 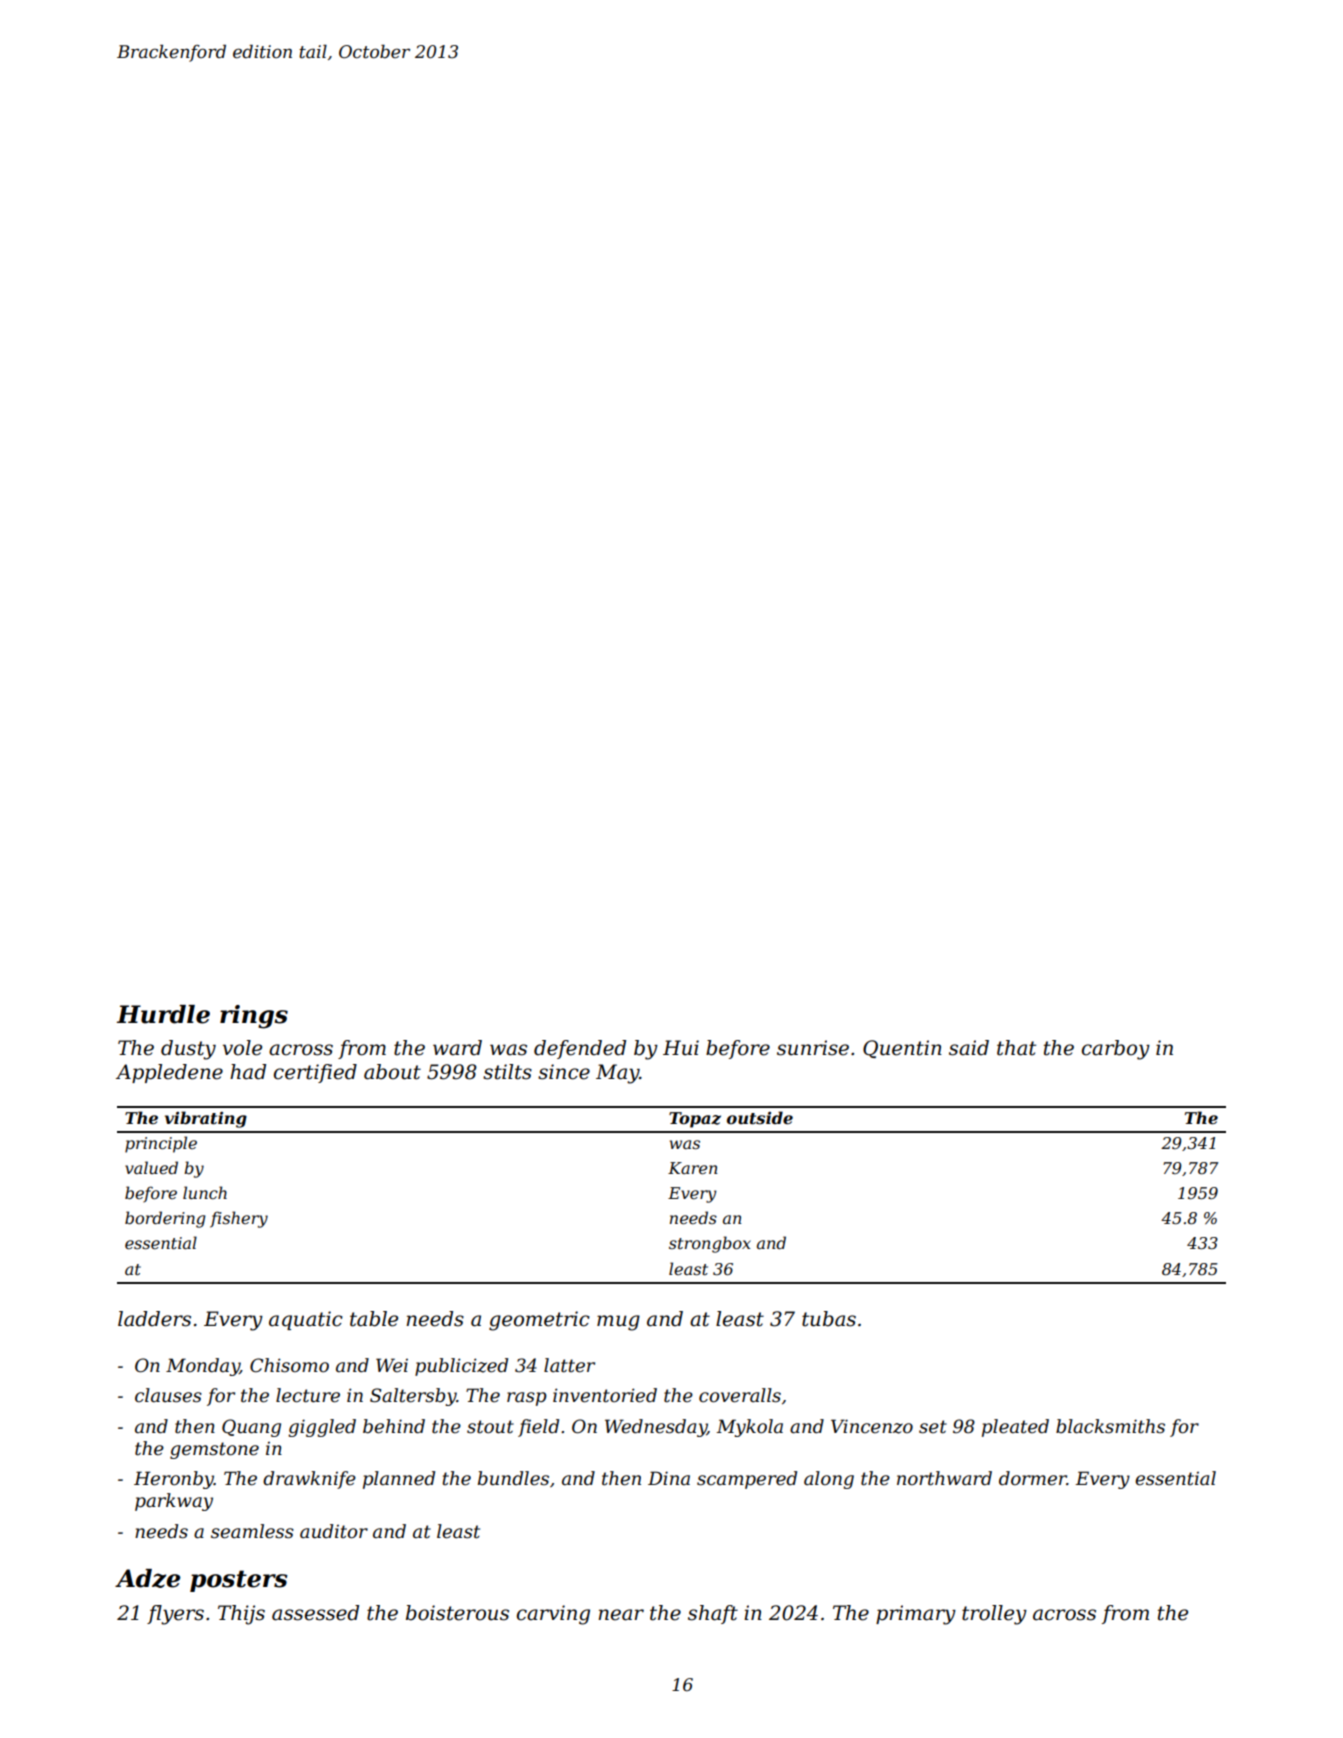 I want to click on near, so click(x=621, y=1615).
